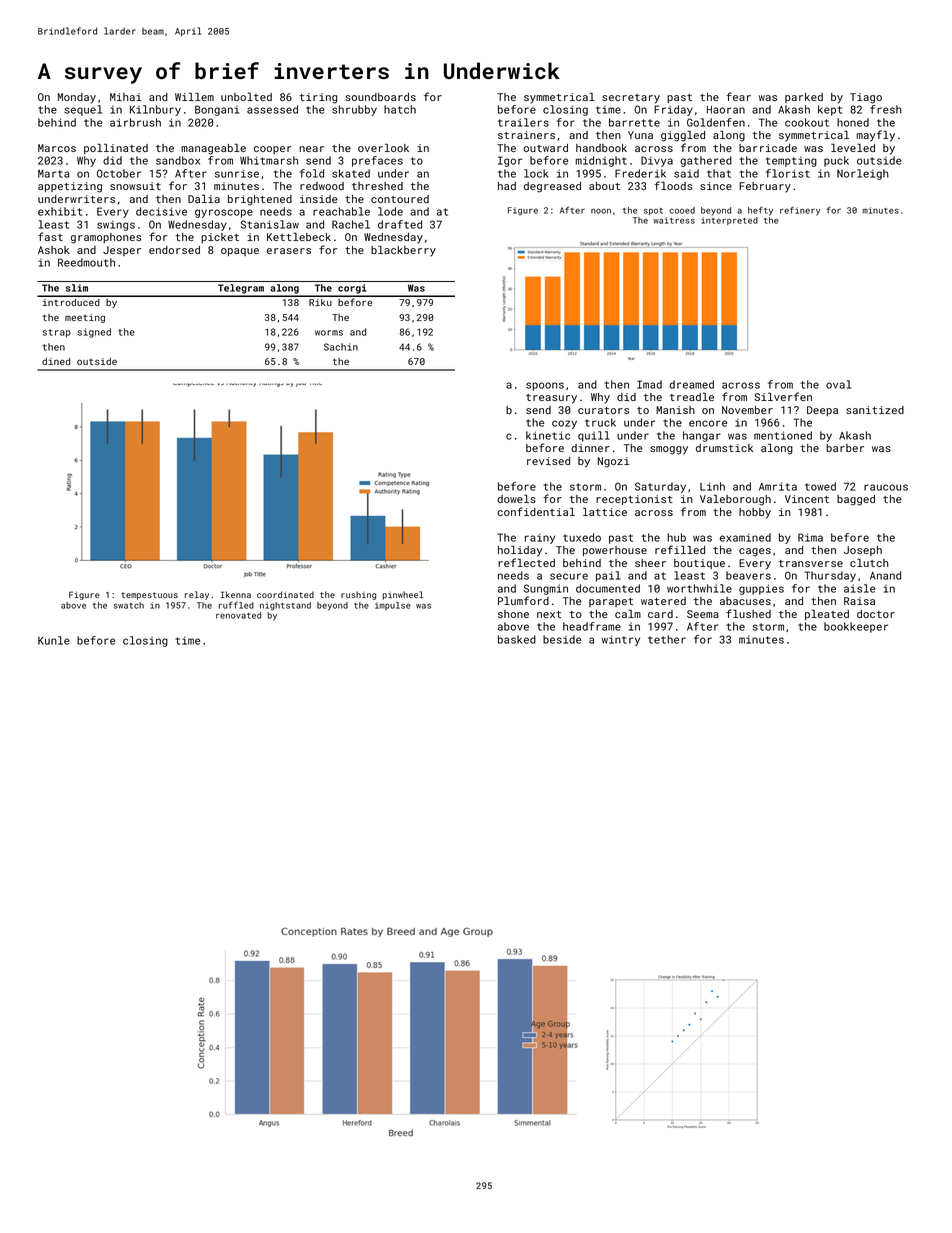 This image has width=952, height=1233. Describe the element at coordinates (594, 436) in the image. I see `quill` at that location.
